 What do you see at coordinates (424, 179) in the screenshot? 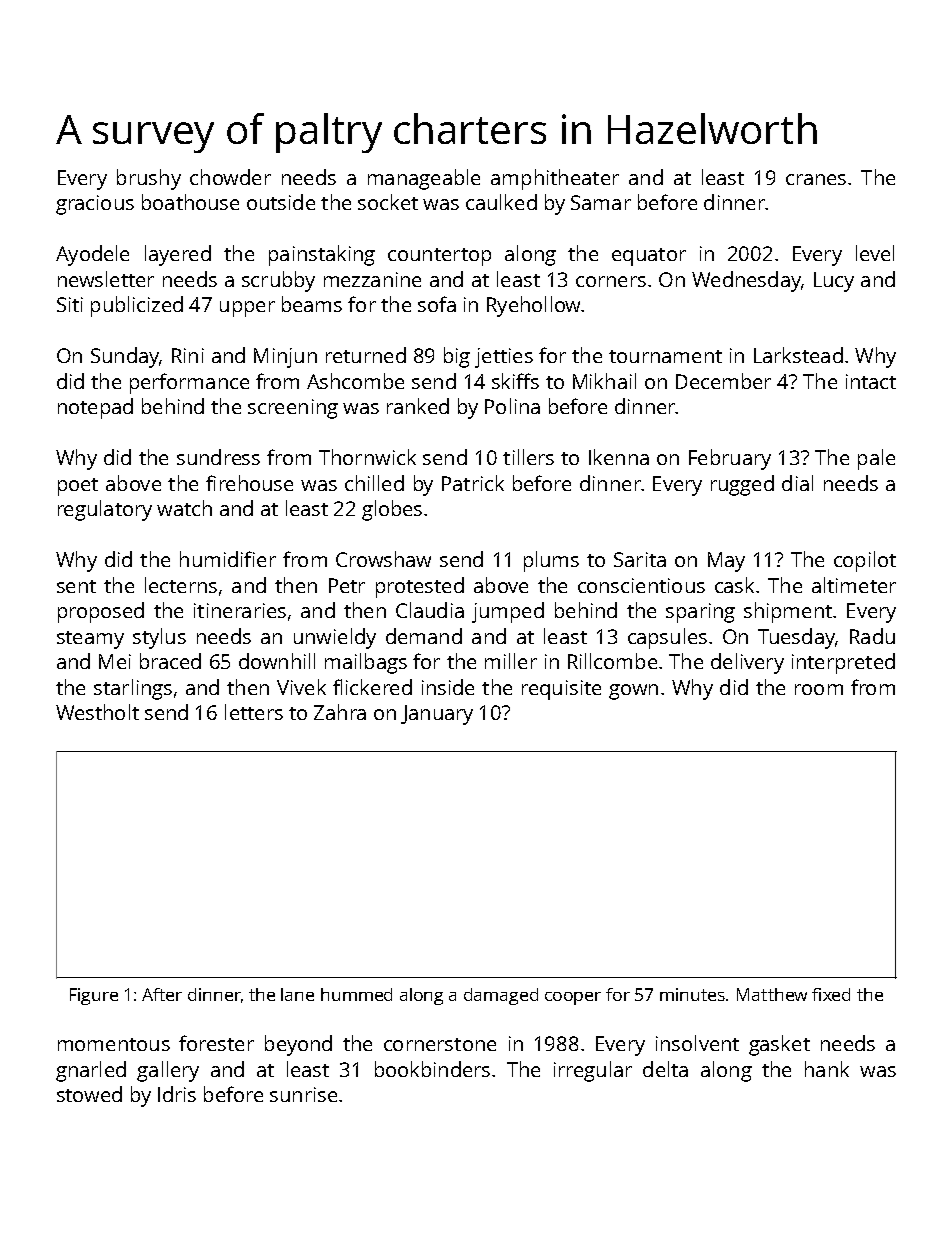
I see `manageable` at bounding box center [424, 179].
